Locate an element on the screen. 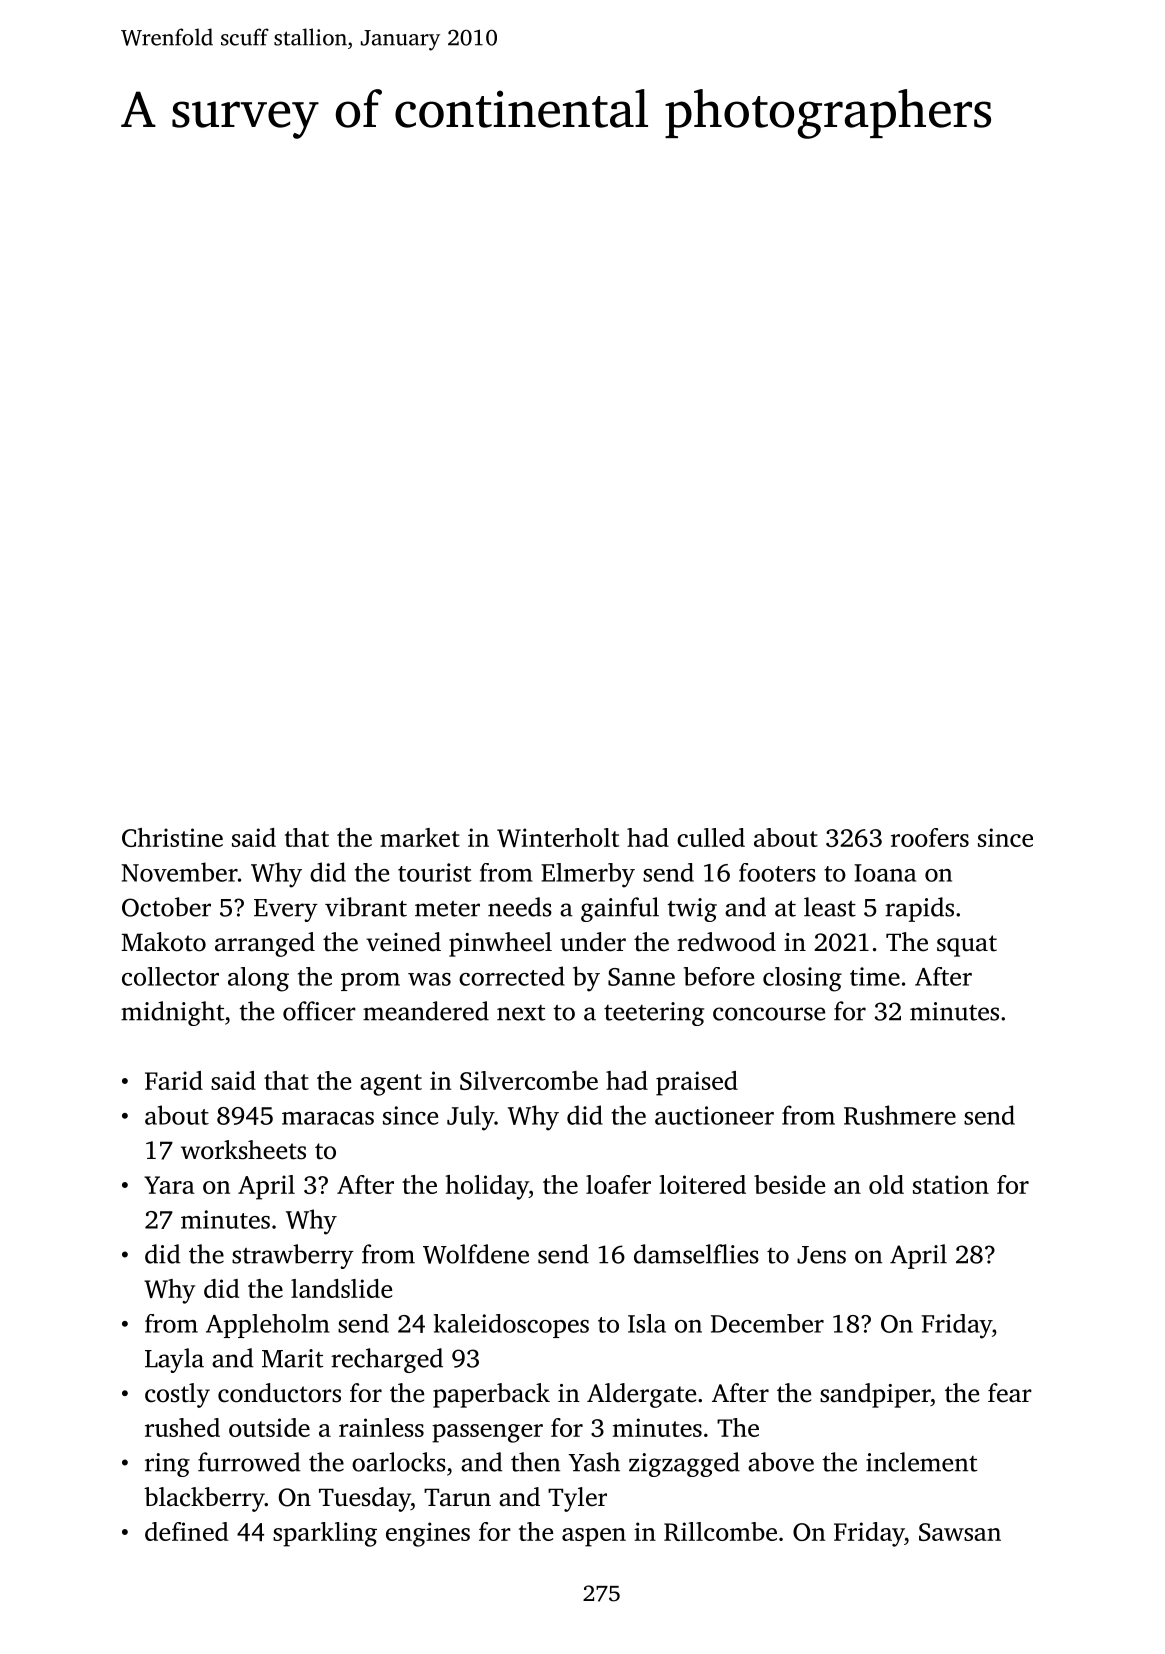  blackberry is located at coordinates (204, 1499).
